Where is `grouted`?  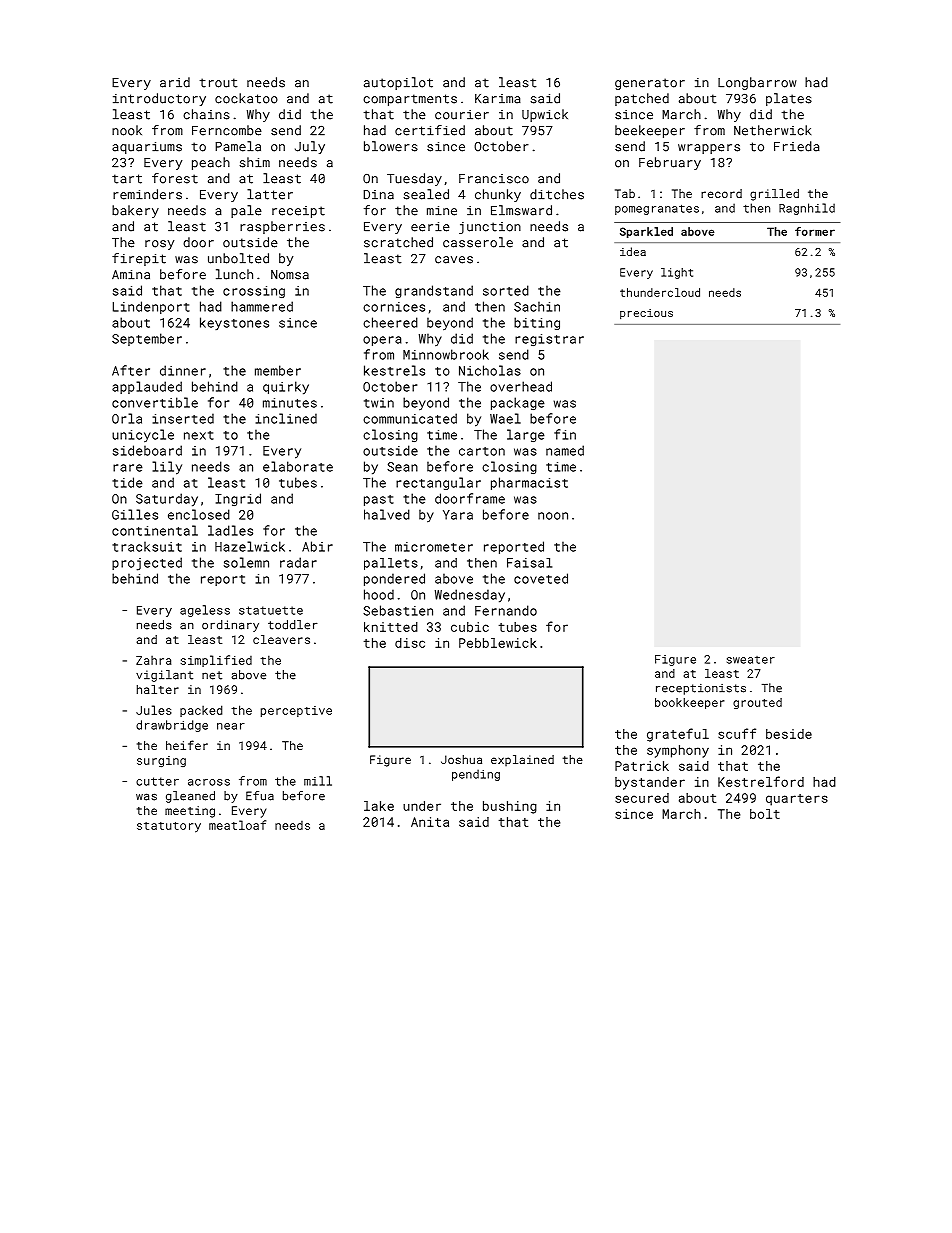
grouted is located at coordinates (757, 703).
